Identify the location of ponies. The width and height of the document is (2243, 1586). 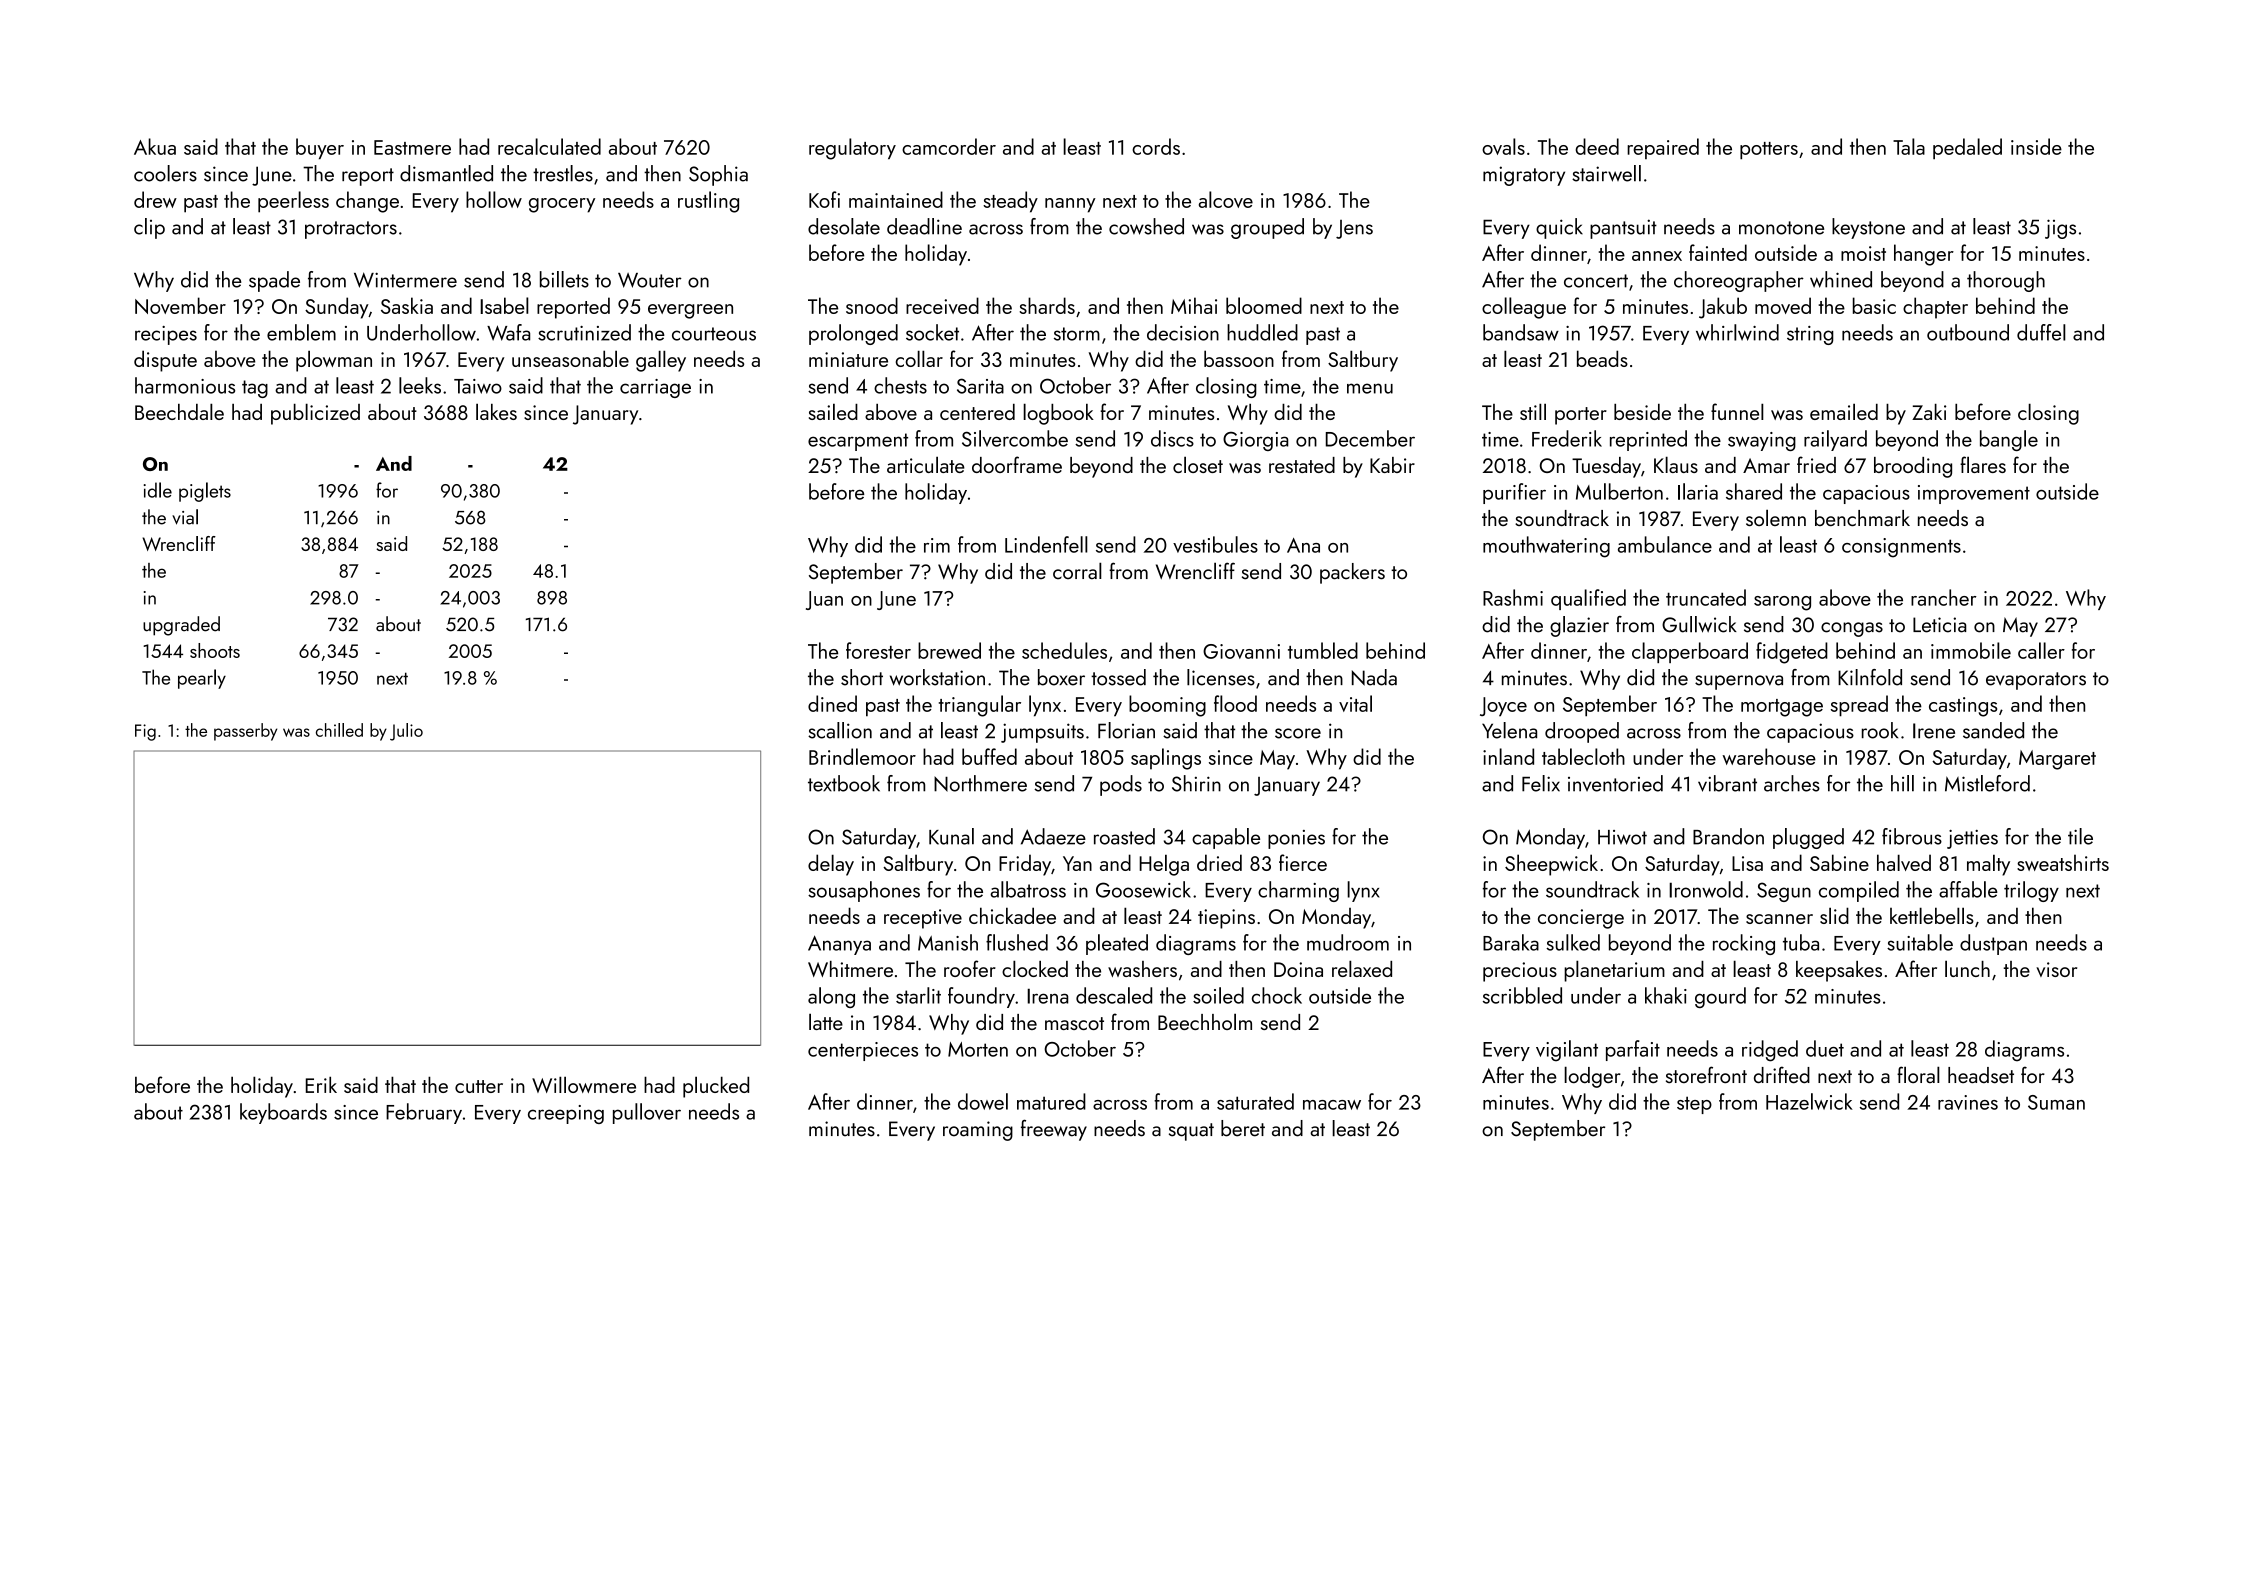
(1296, 839).
